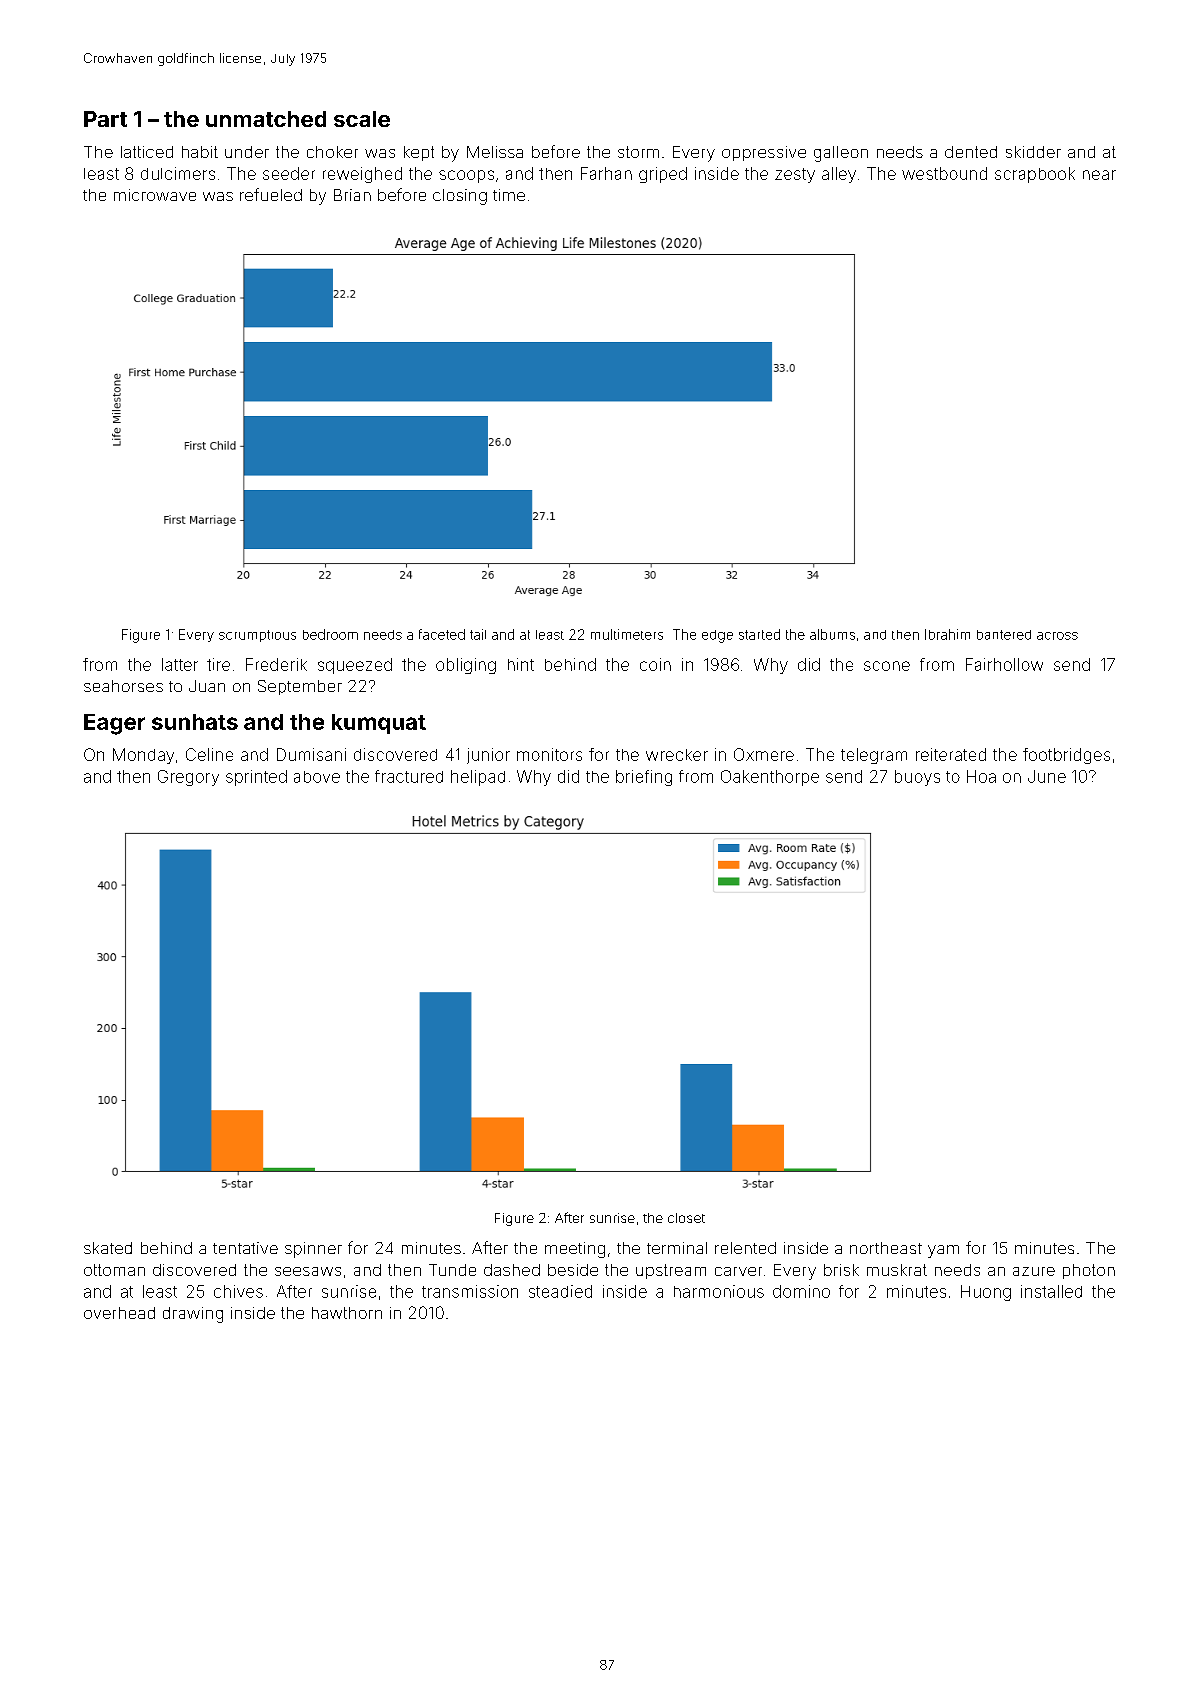  Describe the element at coordinates (981, 776) in the screenshot. I see `Hoa` at that location.
